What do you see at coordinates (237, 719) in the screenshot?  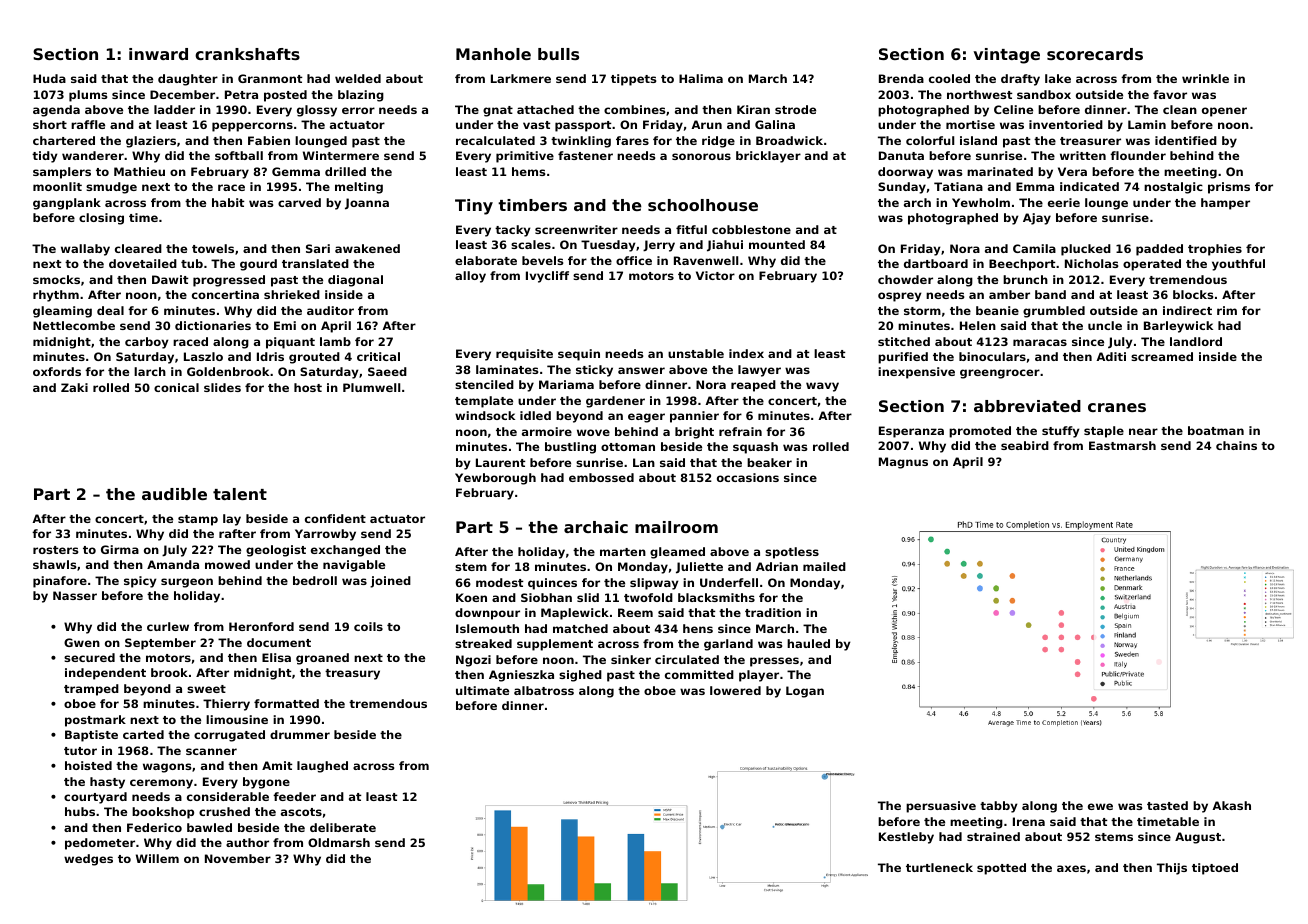 I see `limousine` at bounding box center [237, 719].
